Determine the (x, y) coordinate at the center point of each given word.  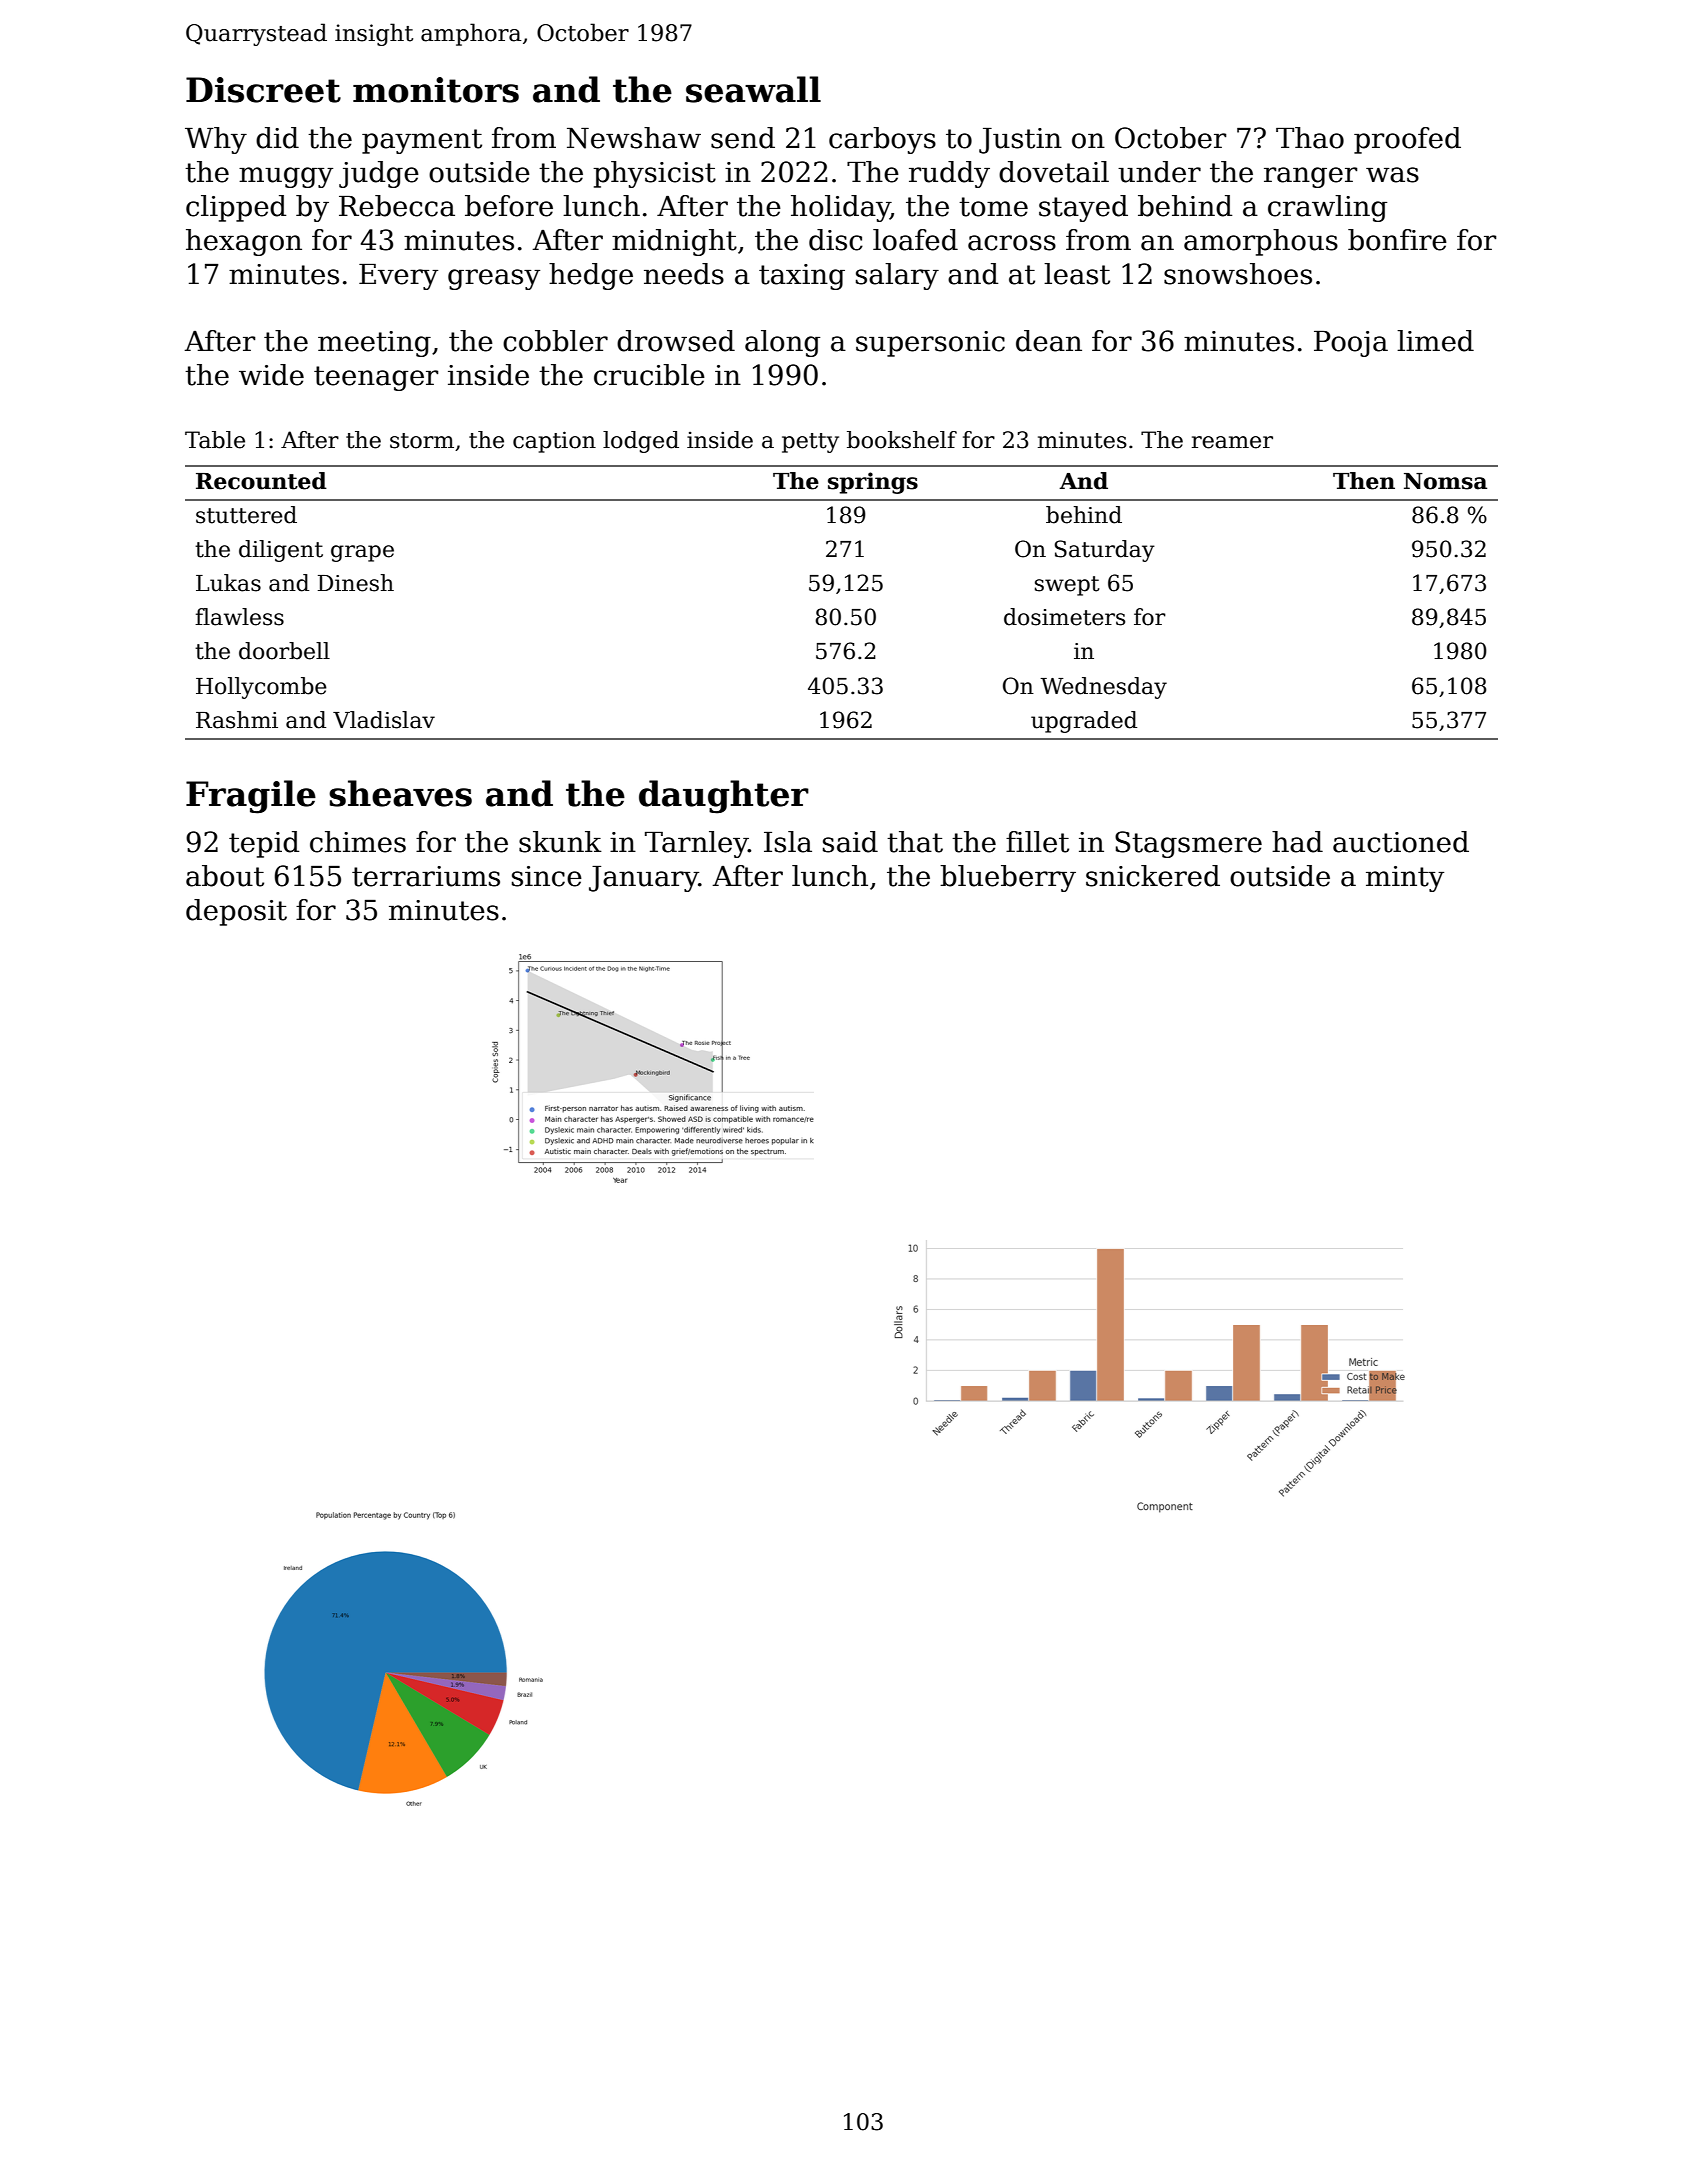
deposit (236, 912)
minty (1405, 879)
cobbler (555, 341)
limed (1435, 341)
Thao (1310, 138)
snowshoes (1238, 274)
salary (897, 276)
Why (216, 140)
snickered (1153, 876)
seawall (753, 89)
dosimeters (1064, 617)
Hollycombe (261, 688)
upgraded (1084, 722)
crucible (649, 375)
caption (554, 442)
